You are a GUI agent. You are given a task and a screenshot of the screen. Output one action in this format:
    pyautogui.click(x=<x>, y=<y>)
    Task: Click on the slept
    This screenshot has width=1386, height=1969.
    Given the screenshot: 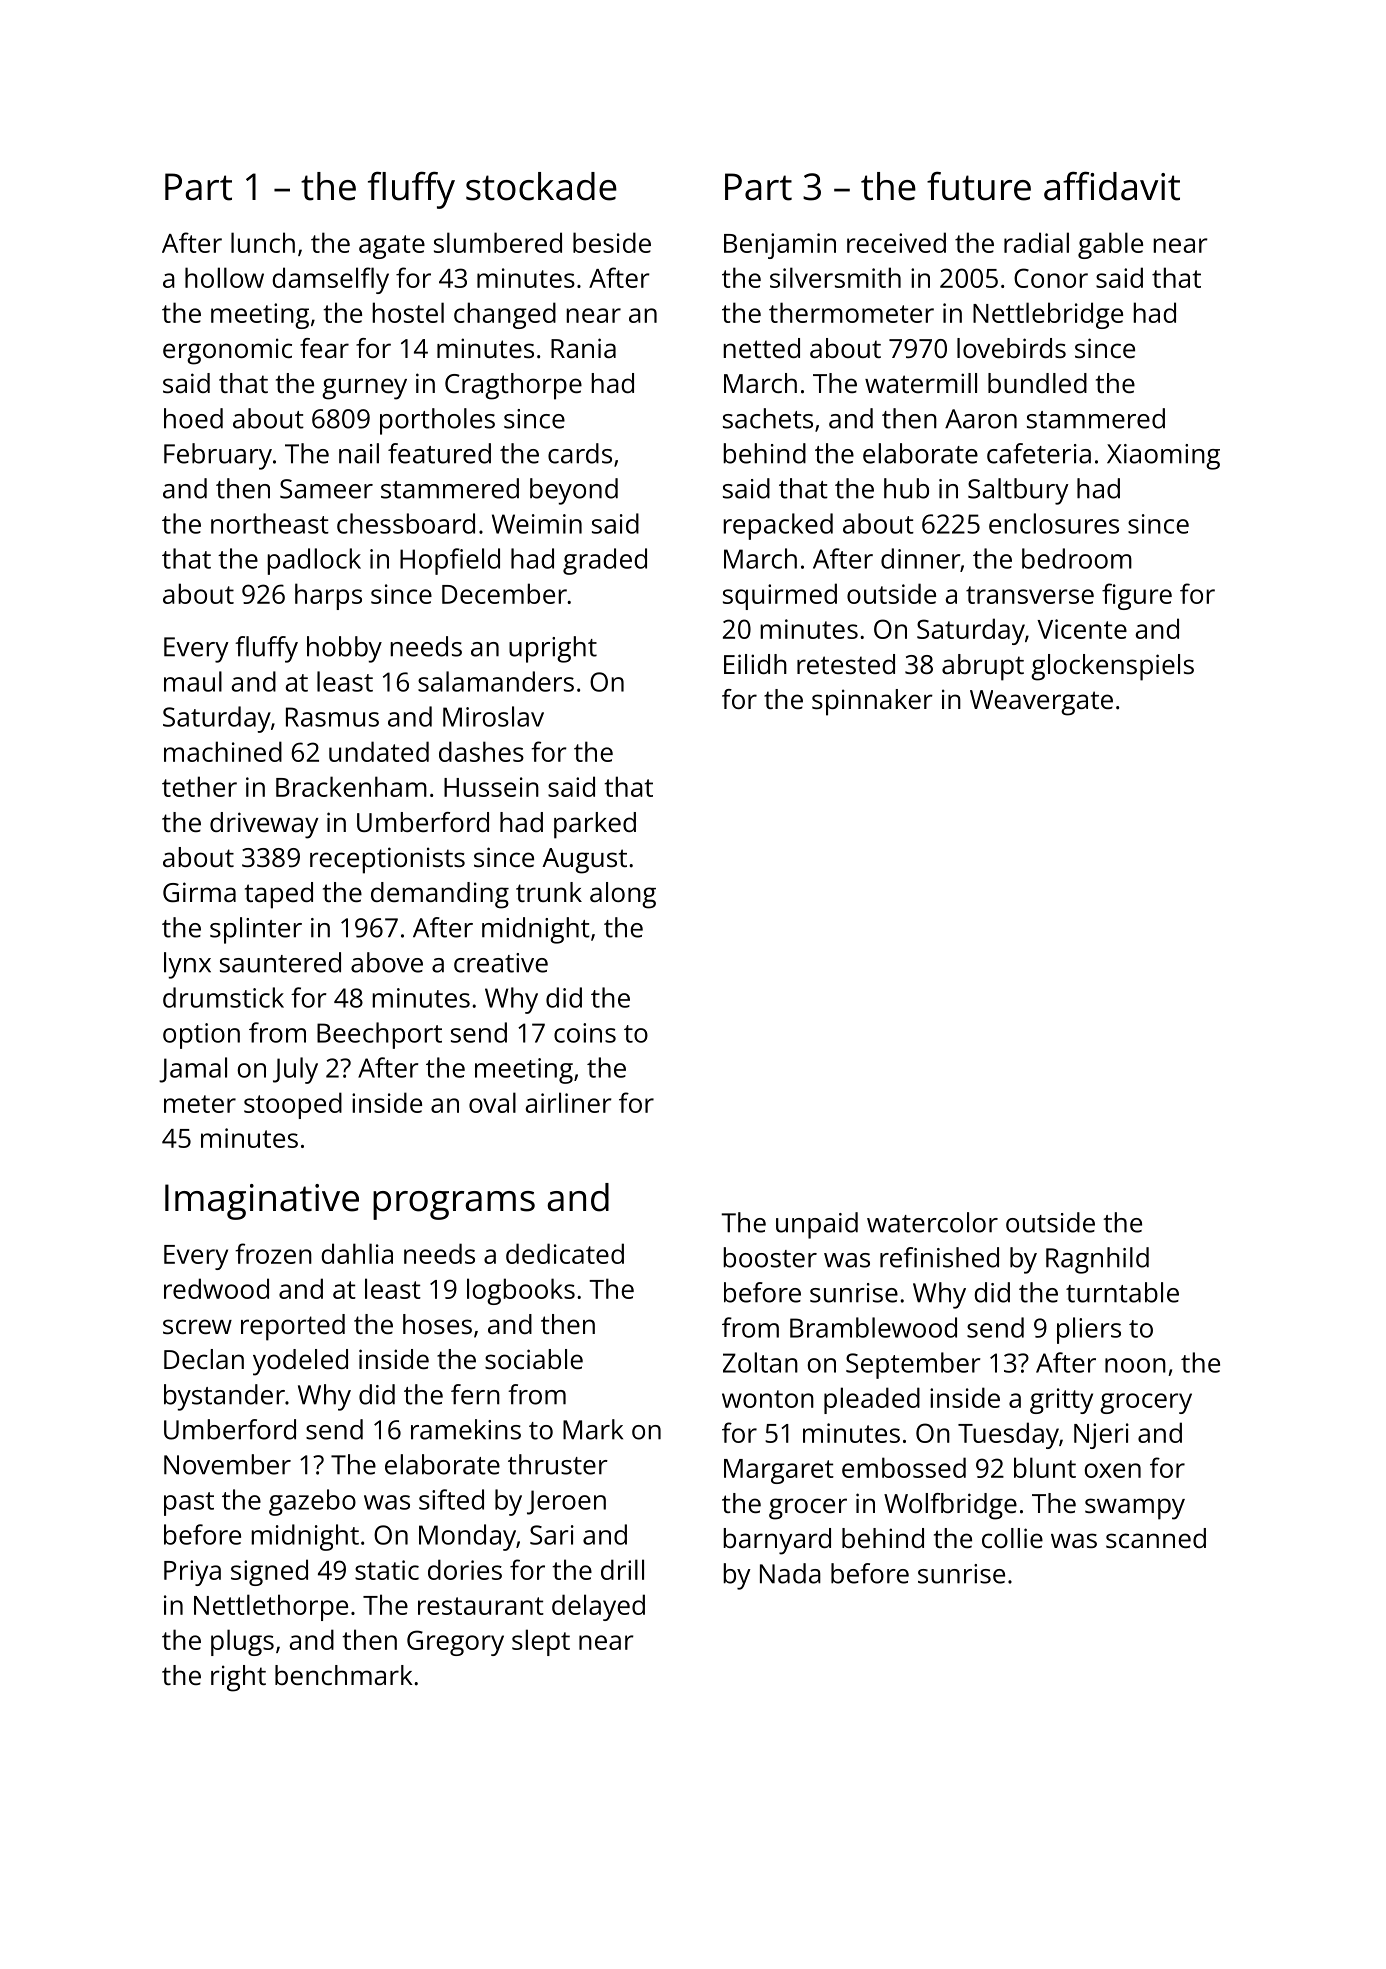 What is the action you would take?
    pyautogui.click(x=541, y=1642)
